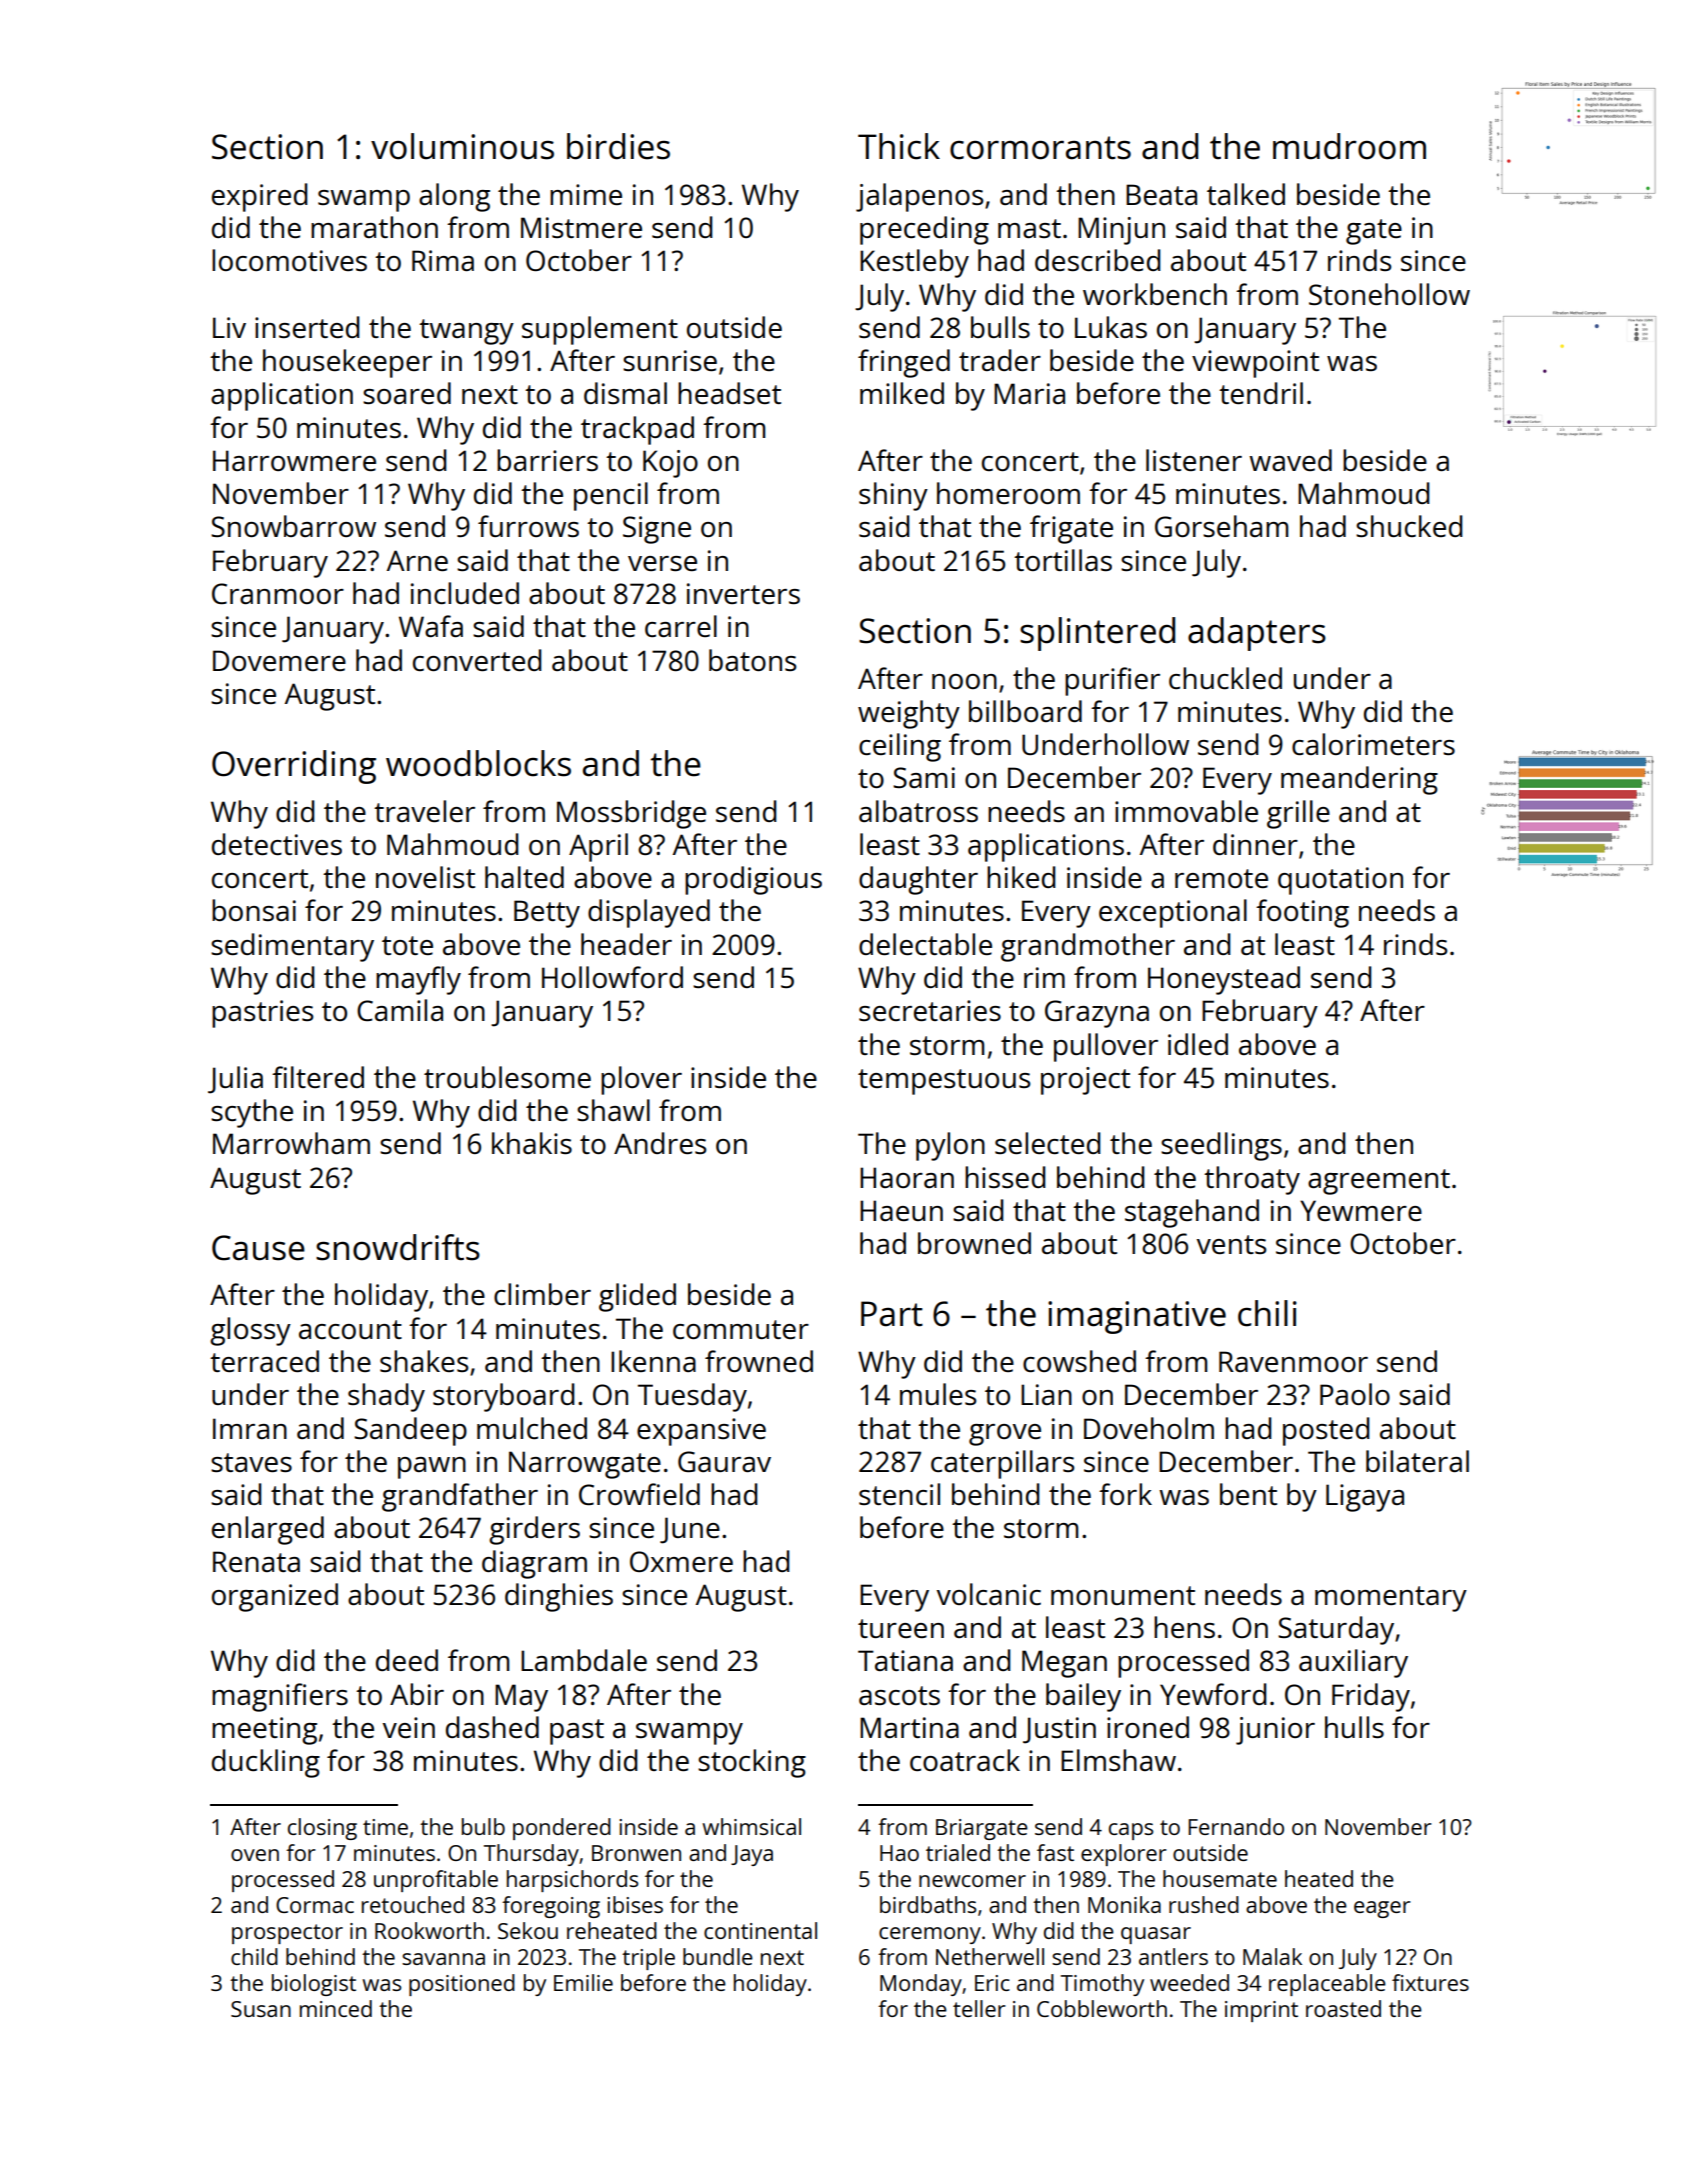 This document has height=2178, width=1683. I want to click on hiked, so click(1021, 877).
